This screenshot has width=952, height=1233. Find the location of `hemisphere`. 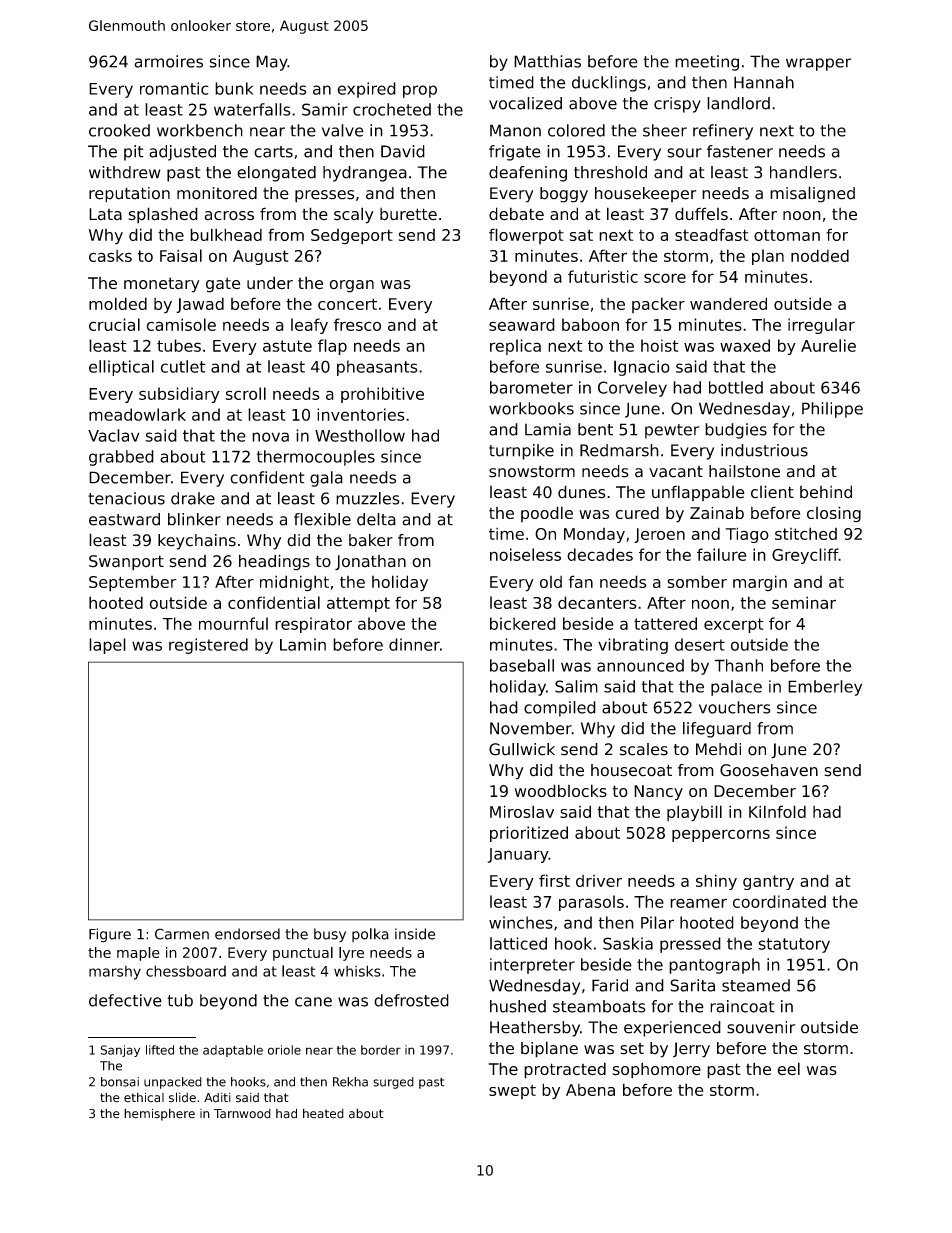

hemisphere is located at coordinates (159, 1114).
